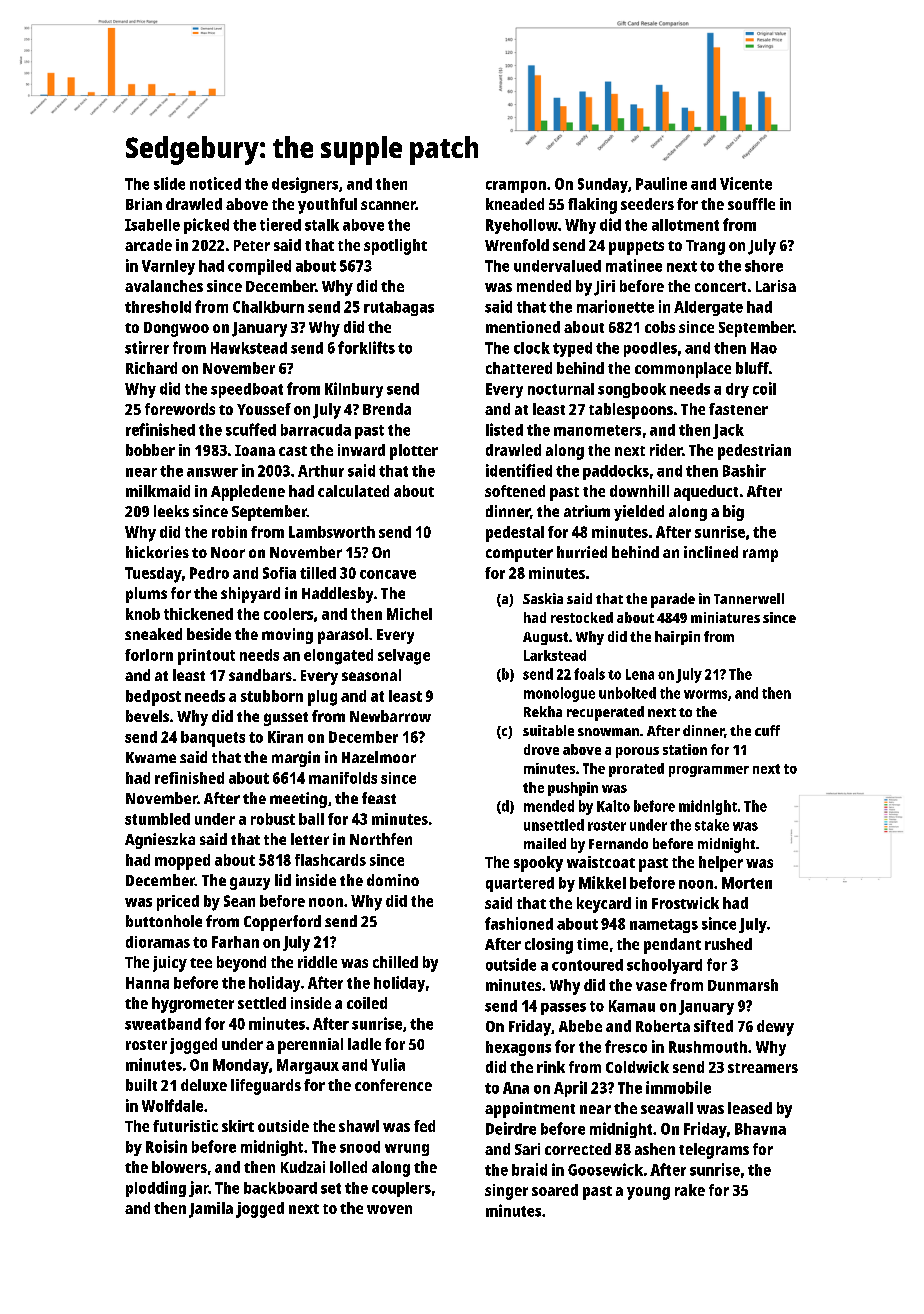  Describe the element at coordinates (389, 1209) in the document. I see `woven` at that location.
